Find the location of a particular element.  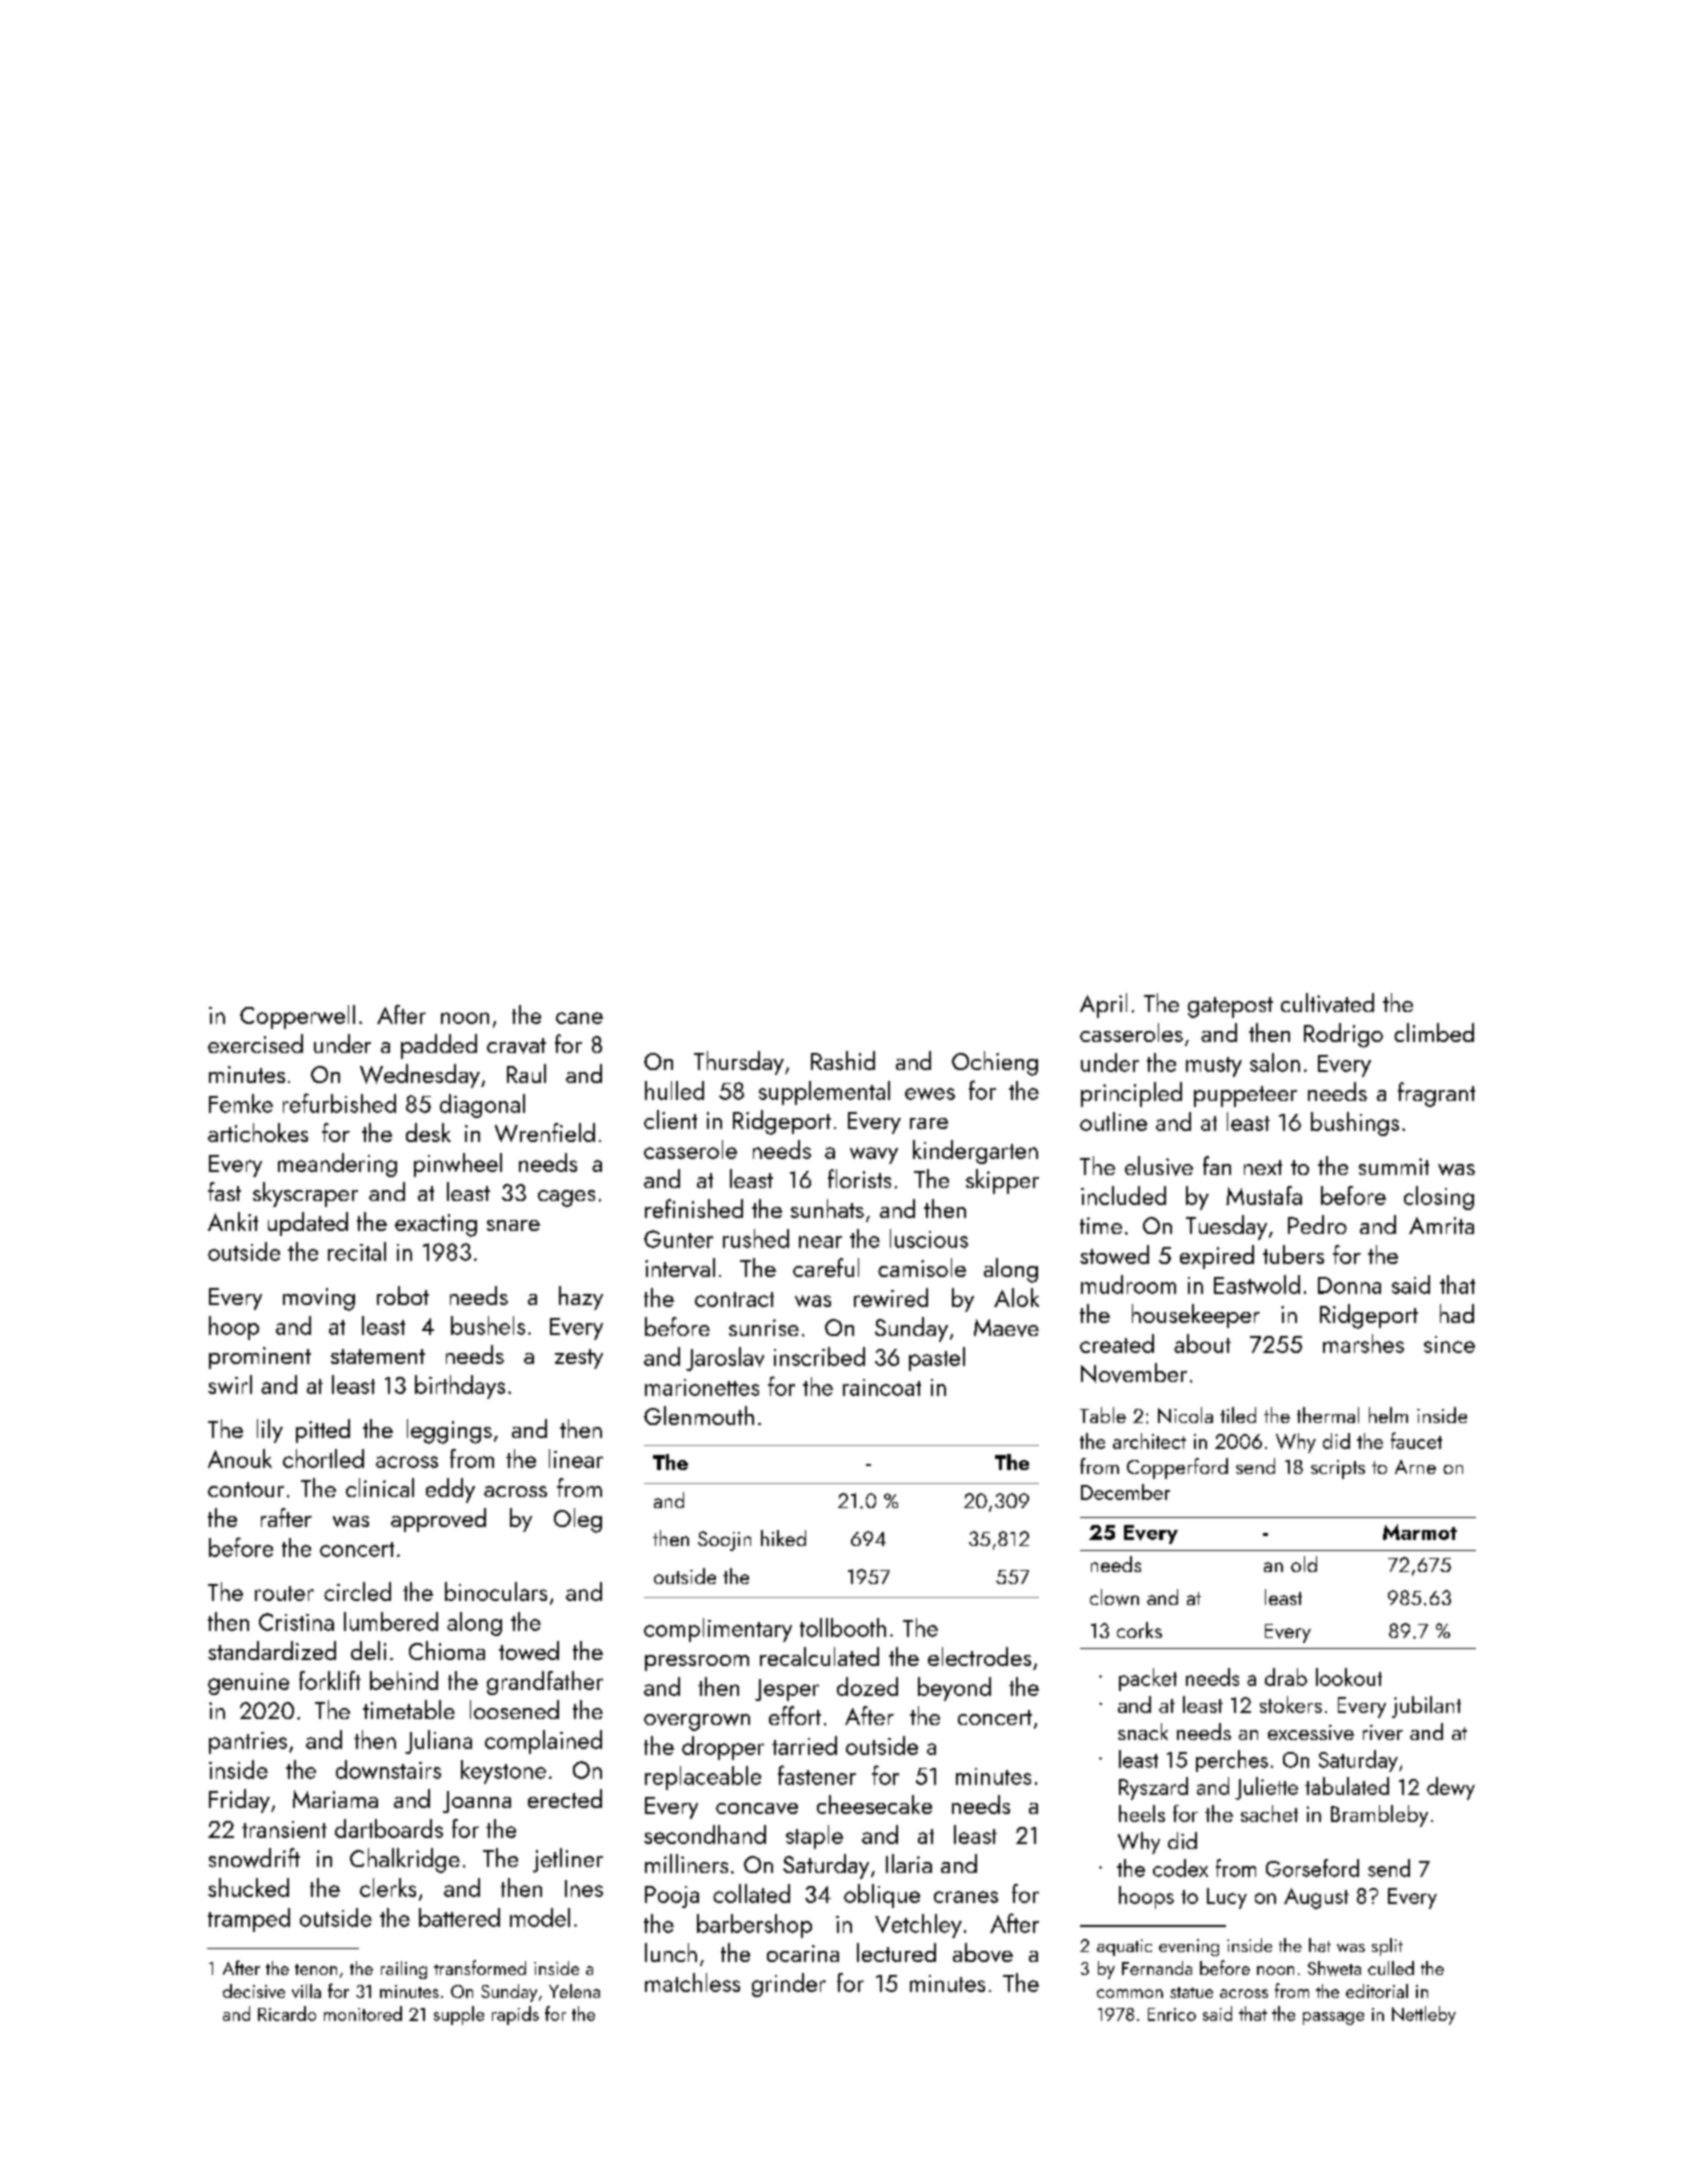

dewy is located at coordinates (1451, 1788).
